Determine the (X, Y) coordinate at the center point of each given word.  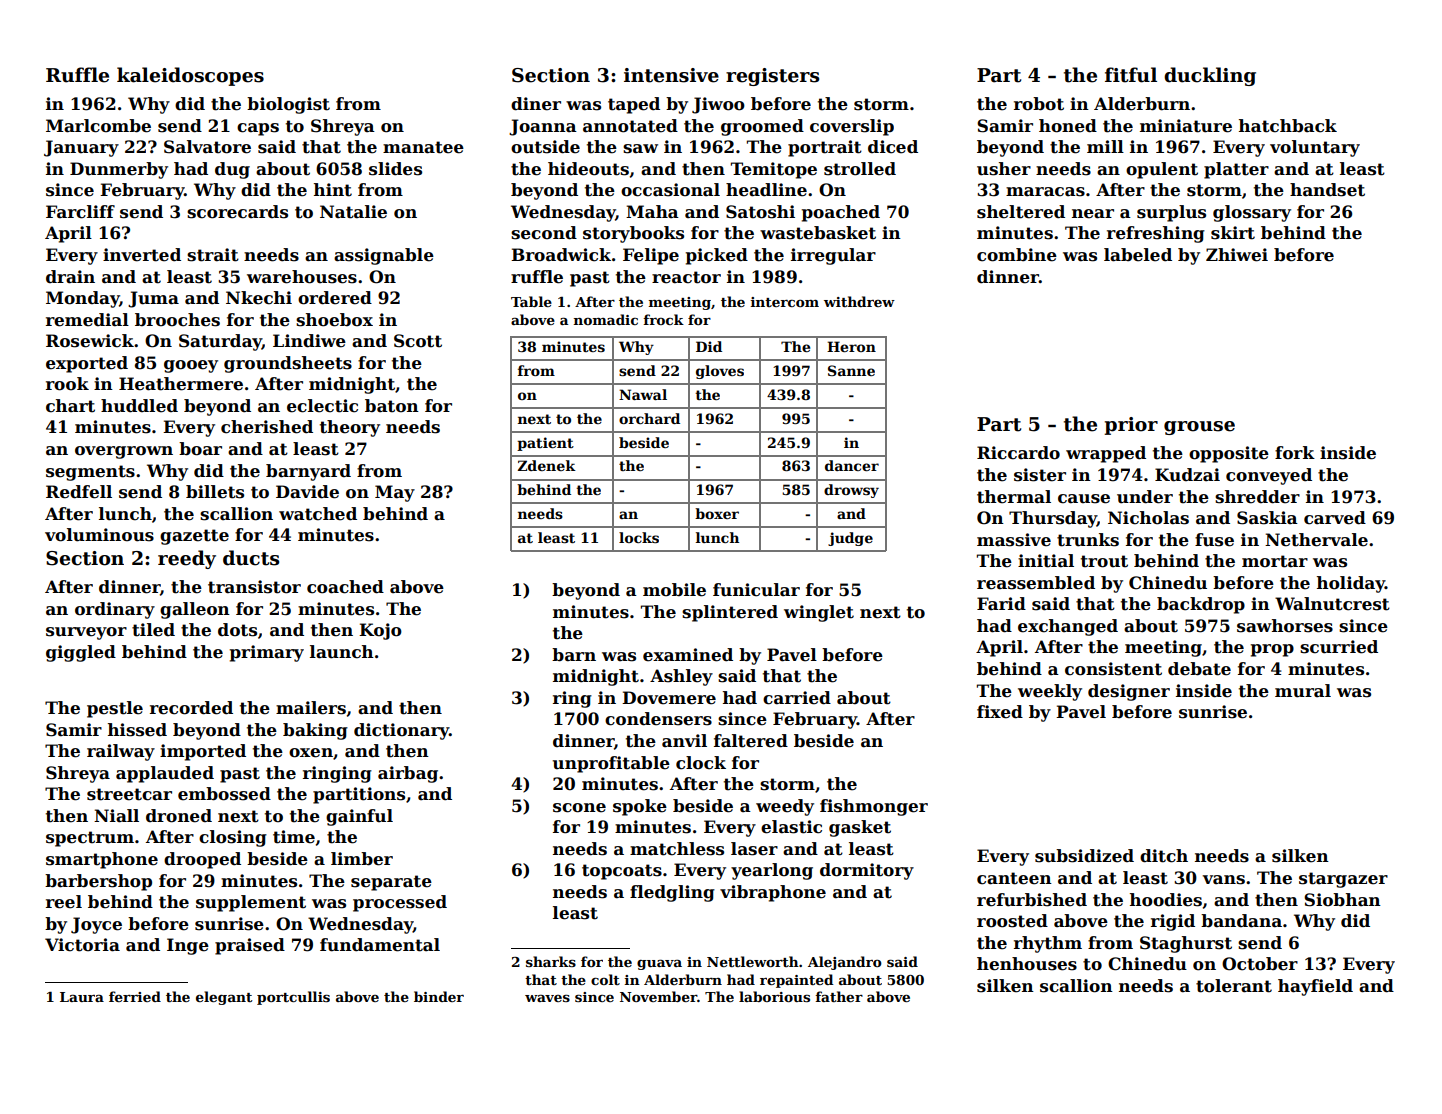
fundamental (380, 945)
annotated (630, 126)
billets (215, 492)
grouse (1199, 428)
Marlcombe (98, 126)
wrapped (1106, 454)
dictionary (401, 731)
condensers (658, 719)
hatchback (1288, 126)
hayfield (1315, 987)
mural (1303, 691)
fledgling (672, 893)
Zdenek (547, 465)
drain (70, 277)
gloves (720, 372)
